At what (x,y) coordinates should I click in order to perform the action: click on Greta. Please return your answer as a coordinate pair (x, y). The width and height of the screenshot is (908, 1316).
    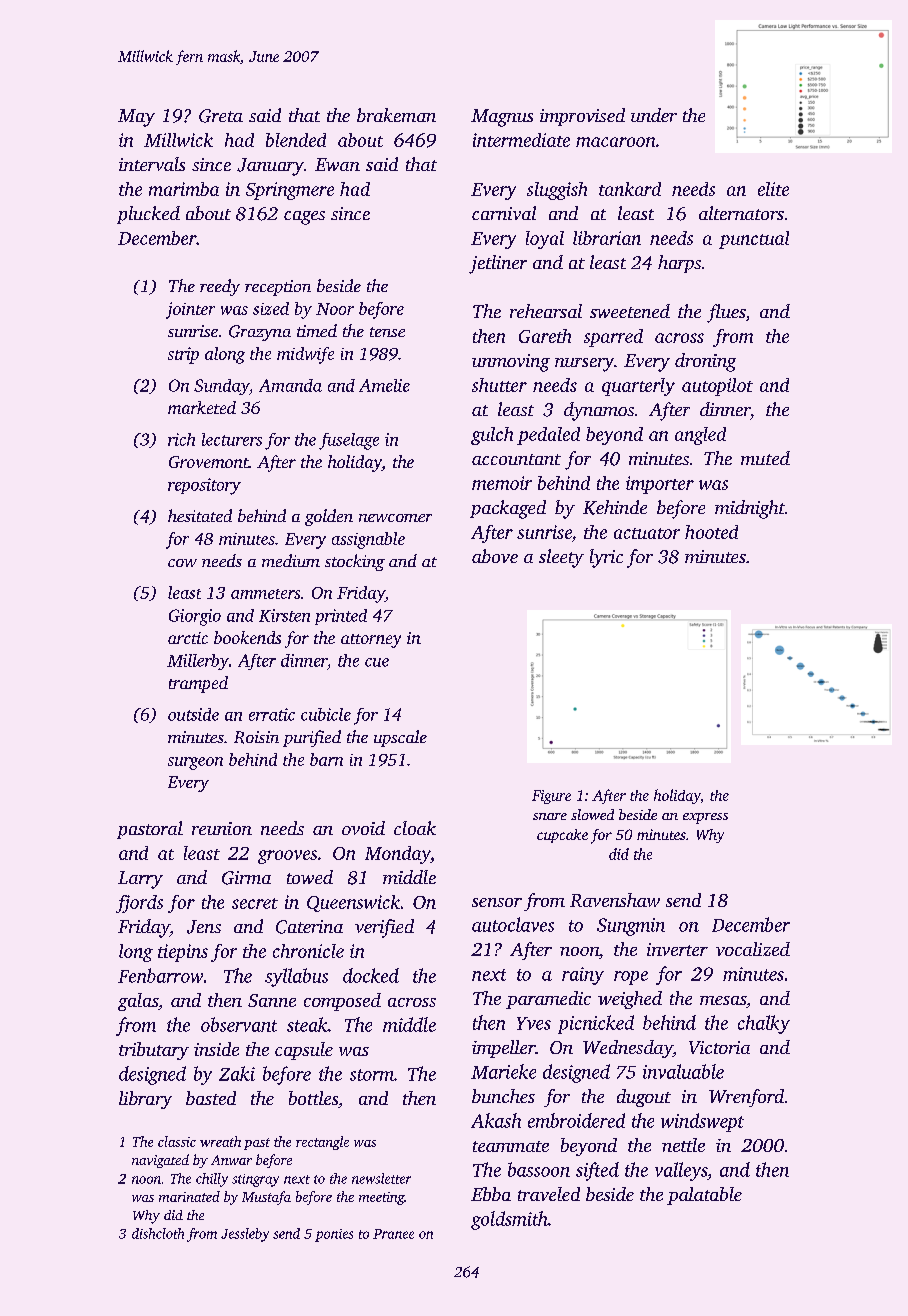
    Looking at the image, I should click on (221, 116).
